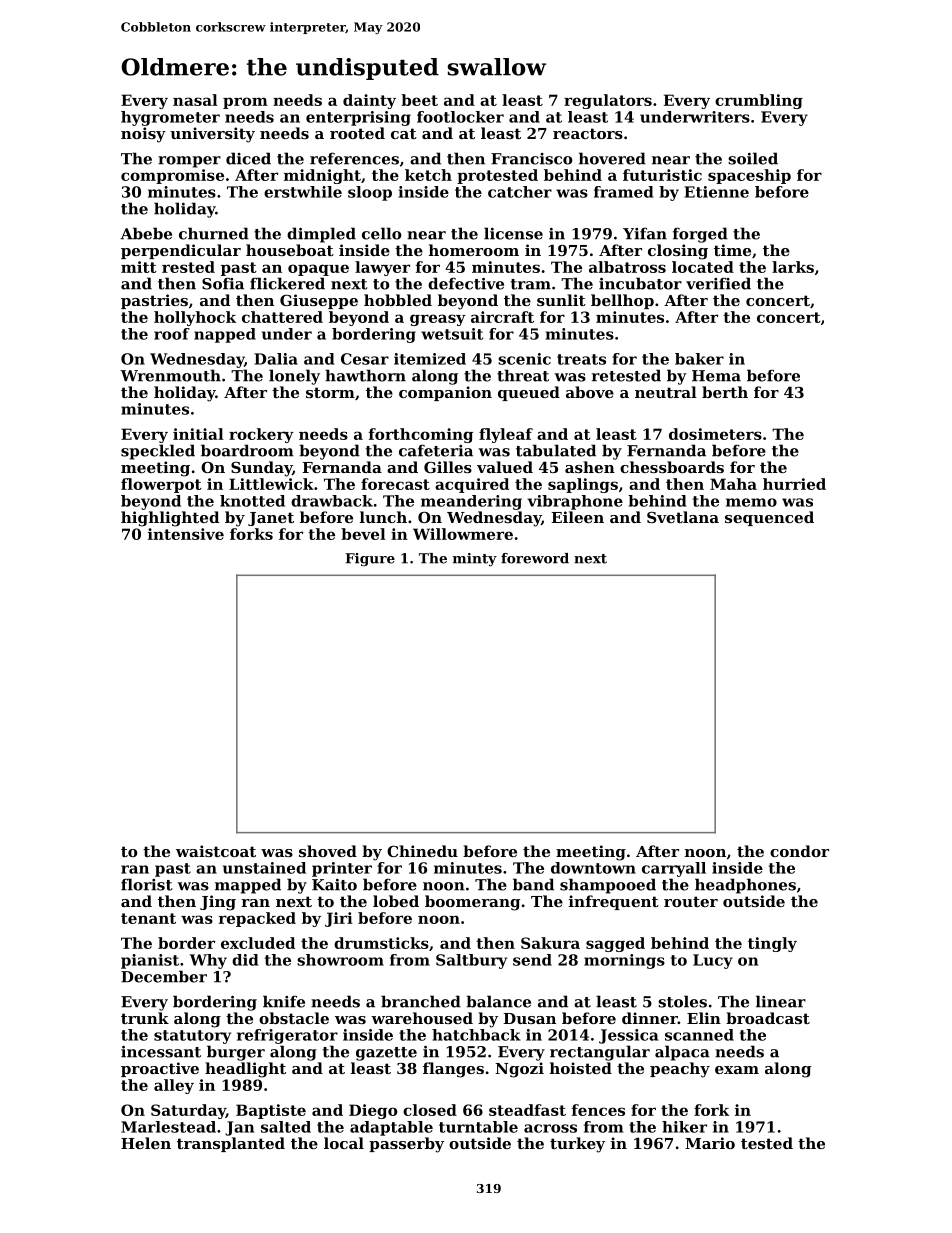 Image resolution: width=952 pixels, height=1233 pixels. Describe the element at coordinates (195, 100) in the document. I see `nasal` at that location.
